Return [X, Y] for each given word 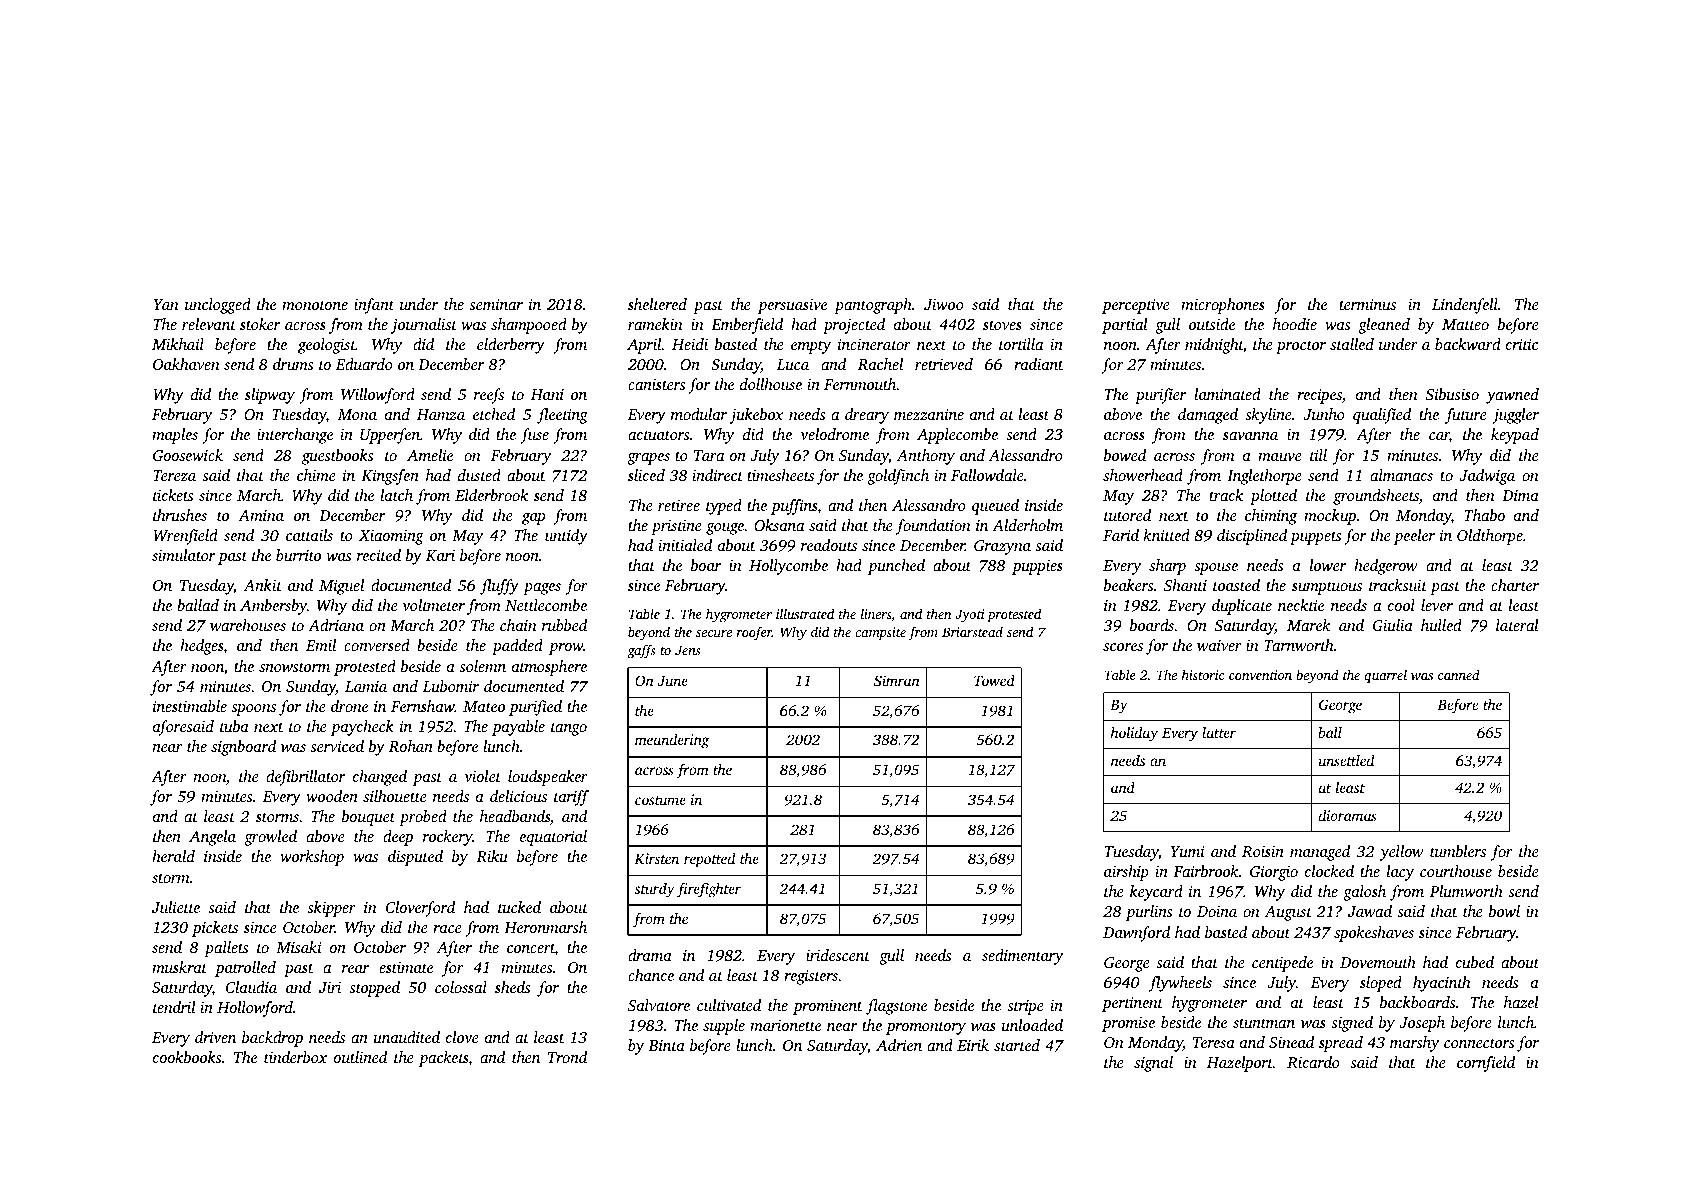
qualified [1382, 416]
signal [1153, 1064]
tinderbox [295, 1057]
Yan [166, 304]
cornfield [1486, 1064]
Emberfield [747, 326]
